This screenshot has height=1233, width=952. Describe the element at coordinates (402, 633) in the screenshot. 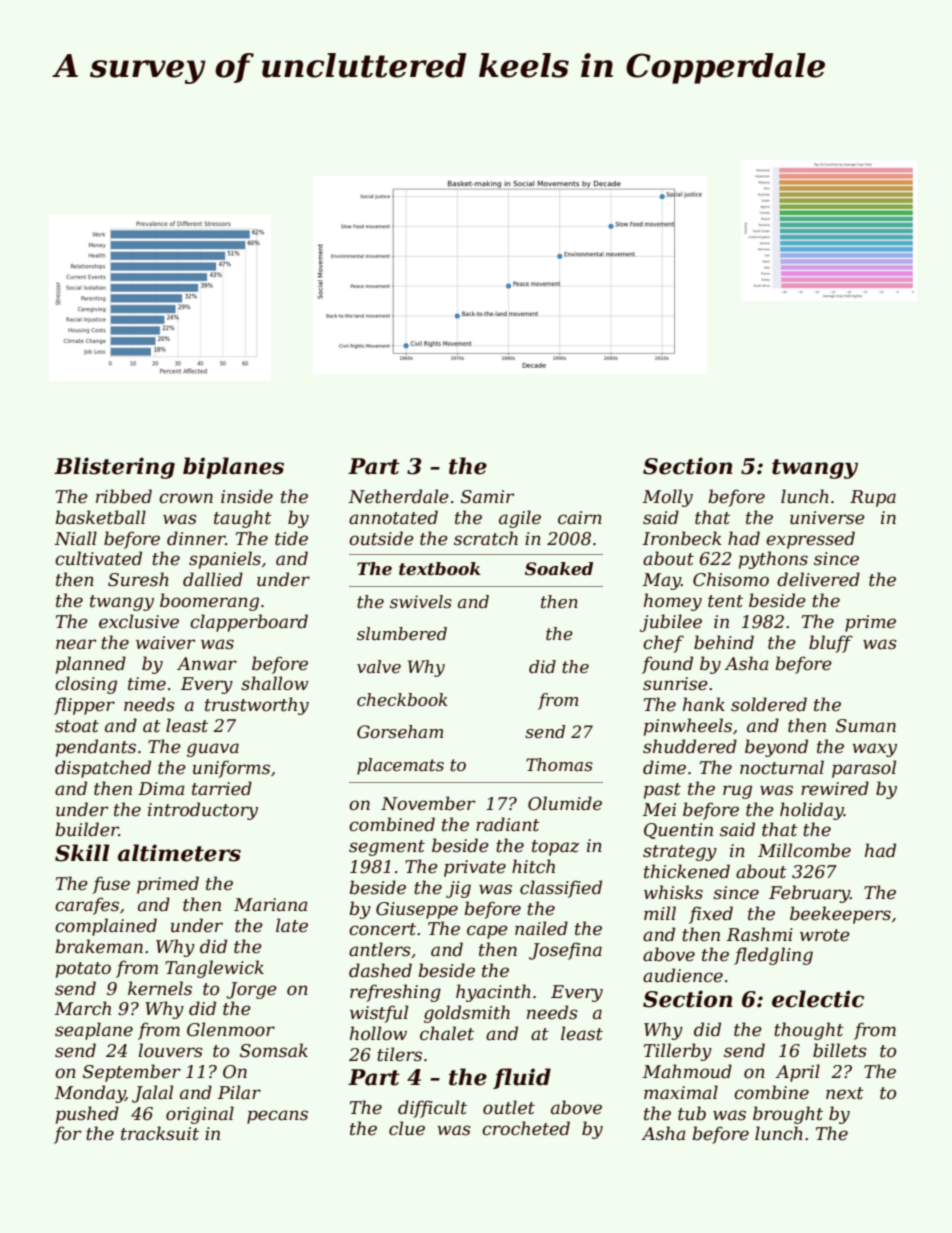

I see `slumbered` at that location.
